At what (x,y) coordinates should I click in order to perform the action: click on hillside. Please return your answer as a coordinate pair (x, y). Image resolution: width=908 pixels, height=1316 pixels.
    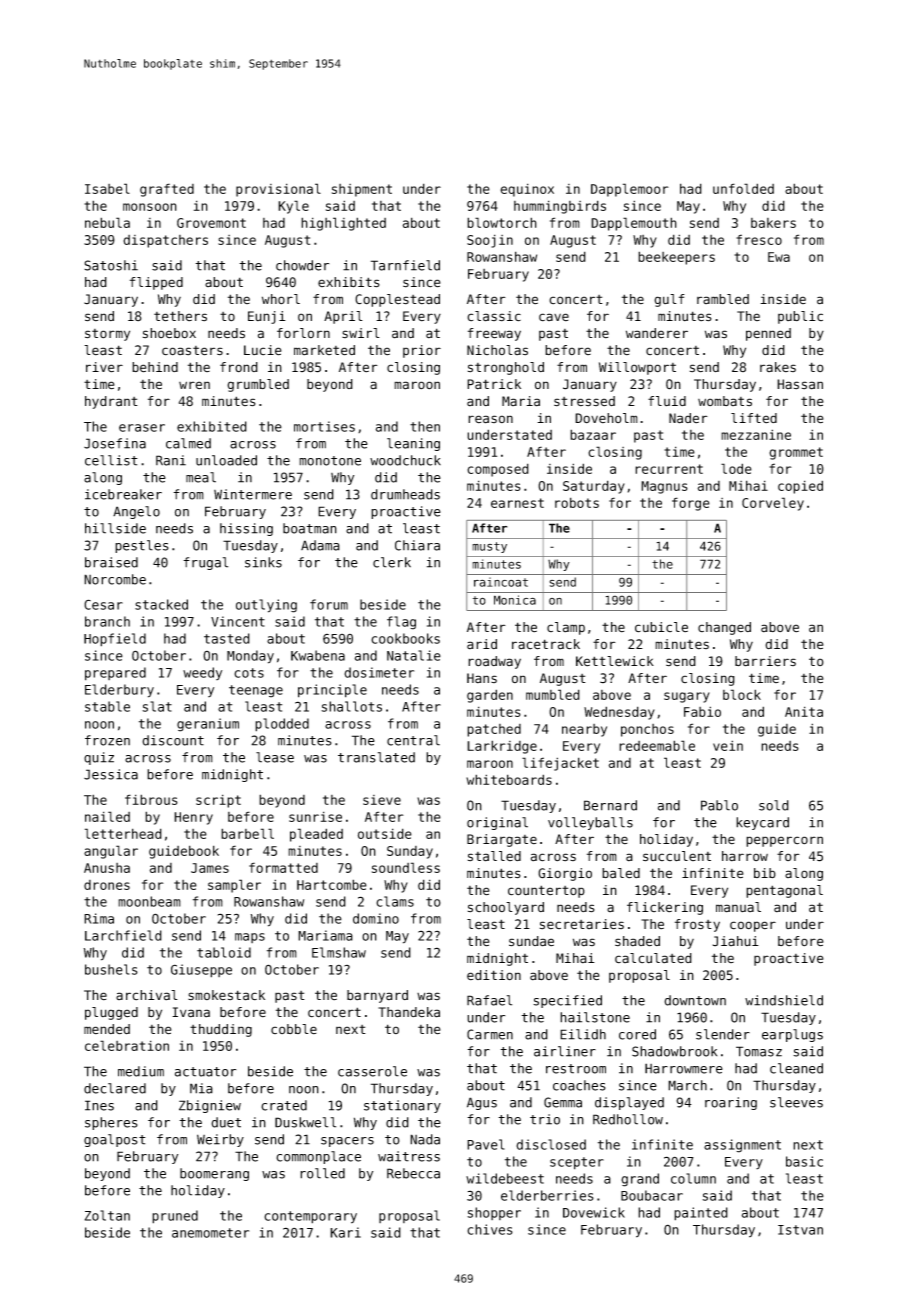
    Looking at the image, I should click on (115, 528).
